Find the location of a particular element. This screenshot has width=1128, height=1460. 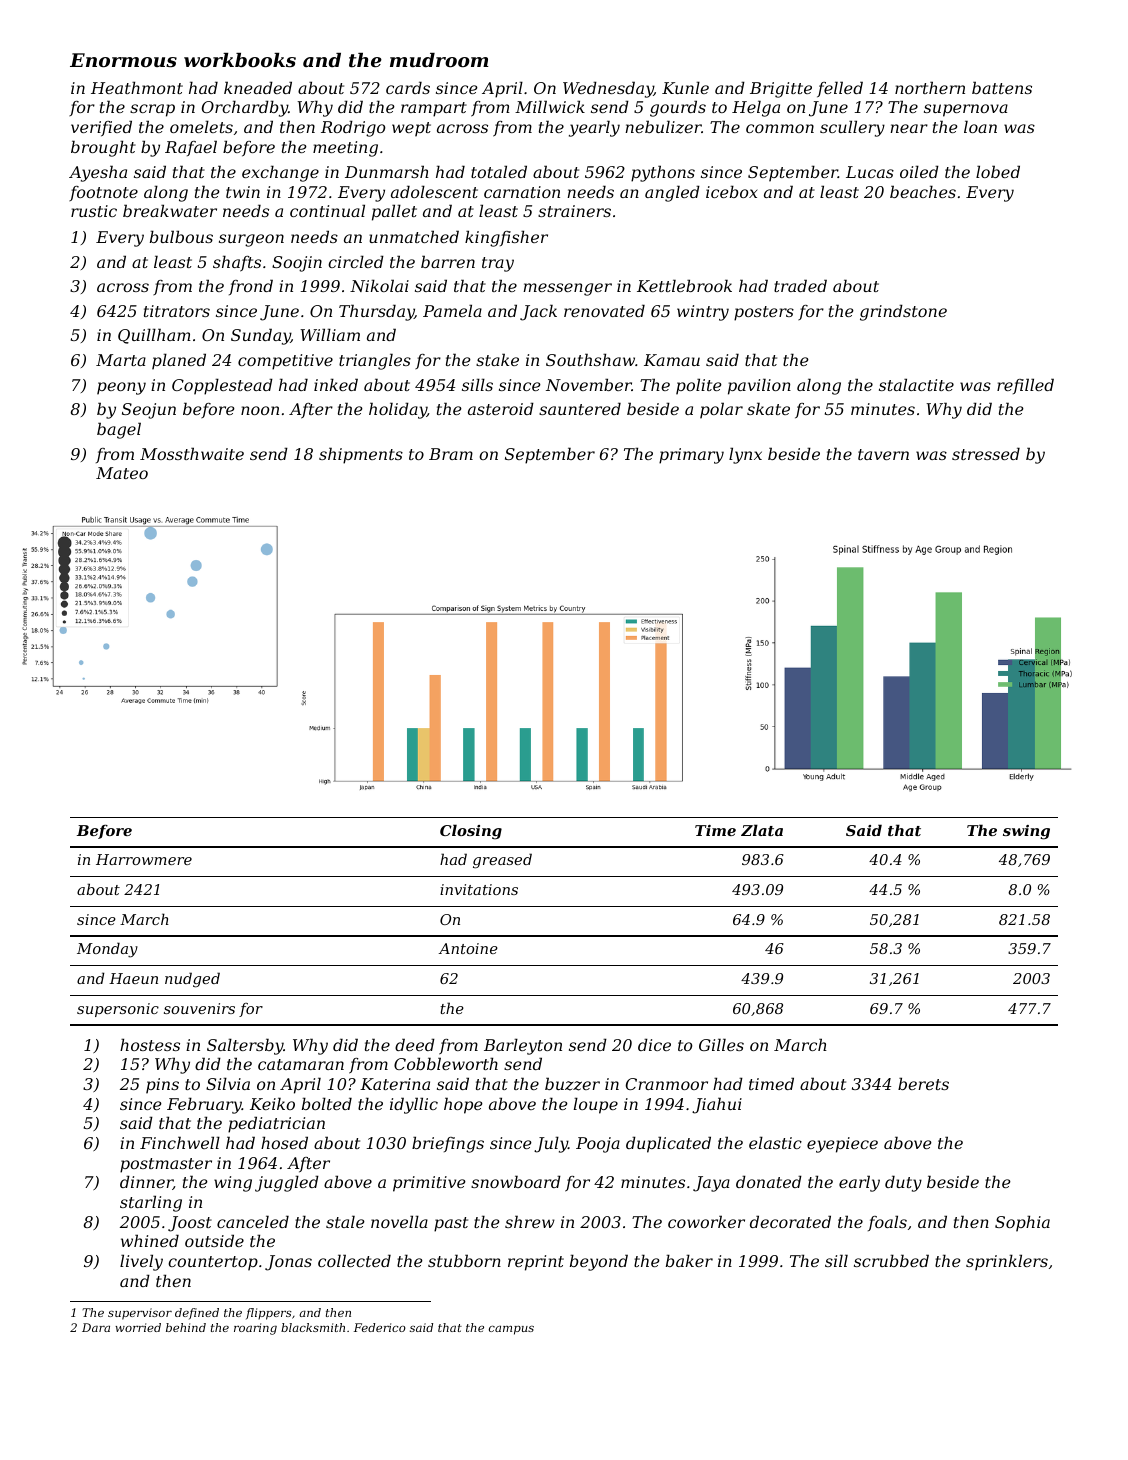

mudroom is located at coordinates (439, 60).
